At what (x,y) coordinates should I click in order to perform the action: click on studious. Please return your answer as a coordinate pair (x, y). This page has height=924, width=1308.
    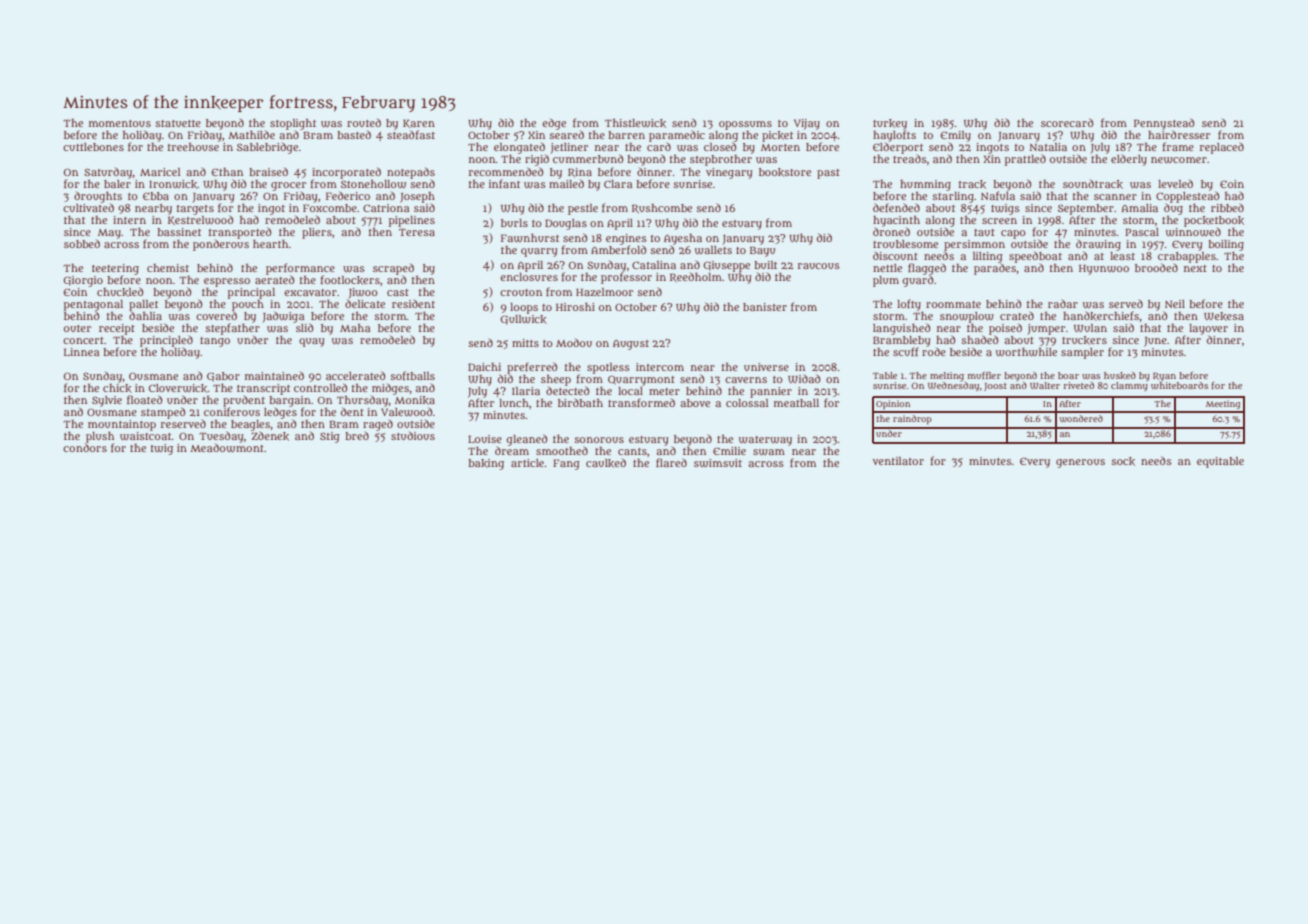
    Looking at the image, I should click on (413, 436).
